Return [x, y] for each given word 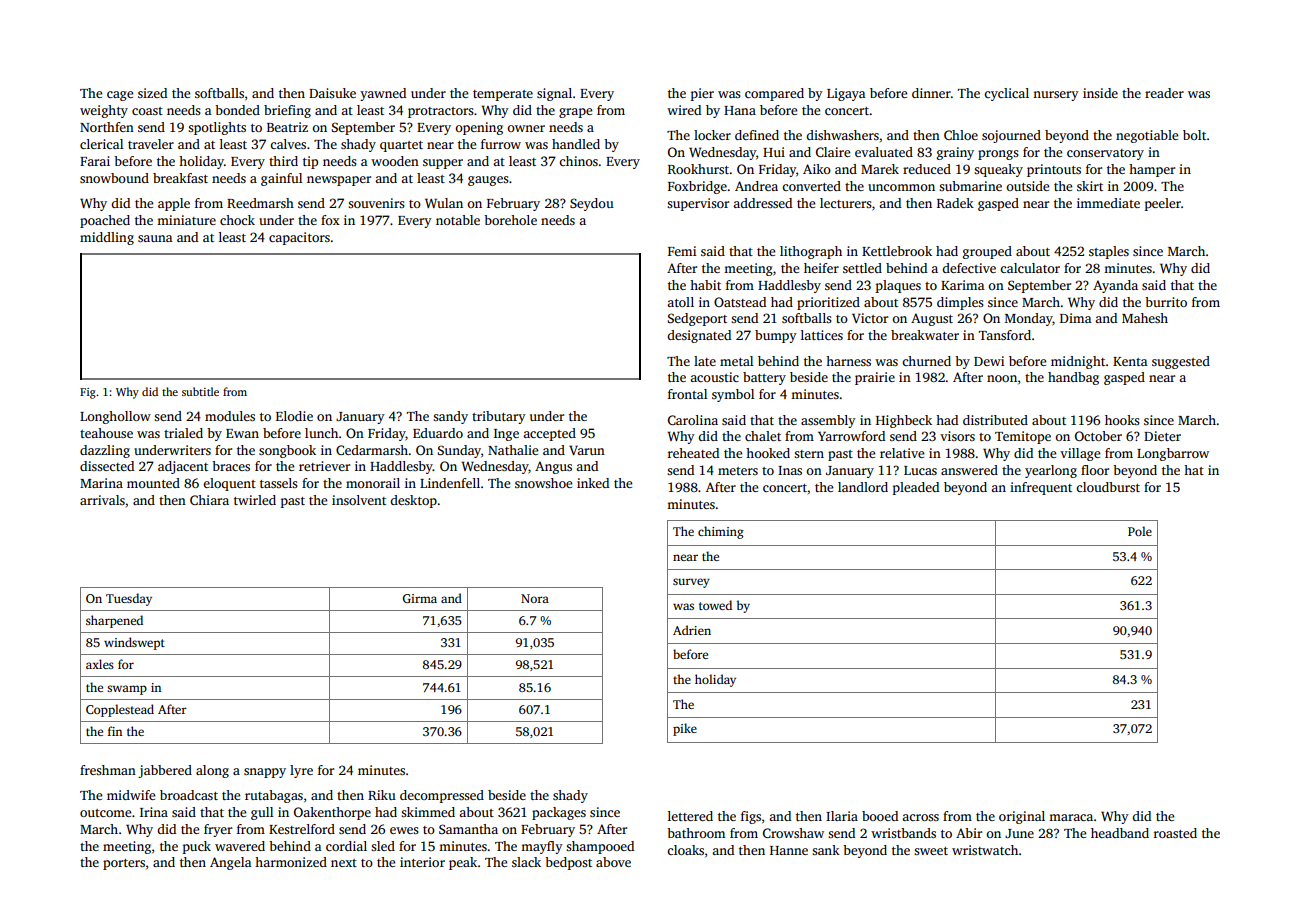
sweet [931, 851]
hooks [1122, 420]
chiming [721, 532]
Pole [1140, 531]
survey [691, 583]
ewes [404, 830]
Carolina [693, 420]
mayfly [542, 847]
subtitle [200, 391]
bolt [1194, 135]
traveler [151, 144]
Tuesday [129, 599]
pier [702, 94]
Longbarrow [1173, 454]
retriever [324, 466]
